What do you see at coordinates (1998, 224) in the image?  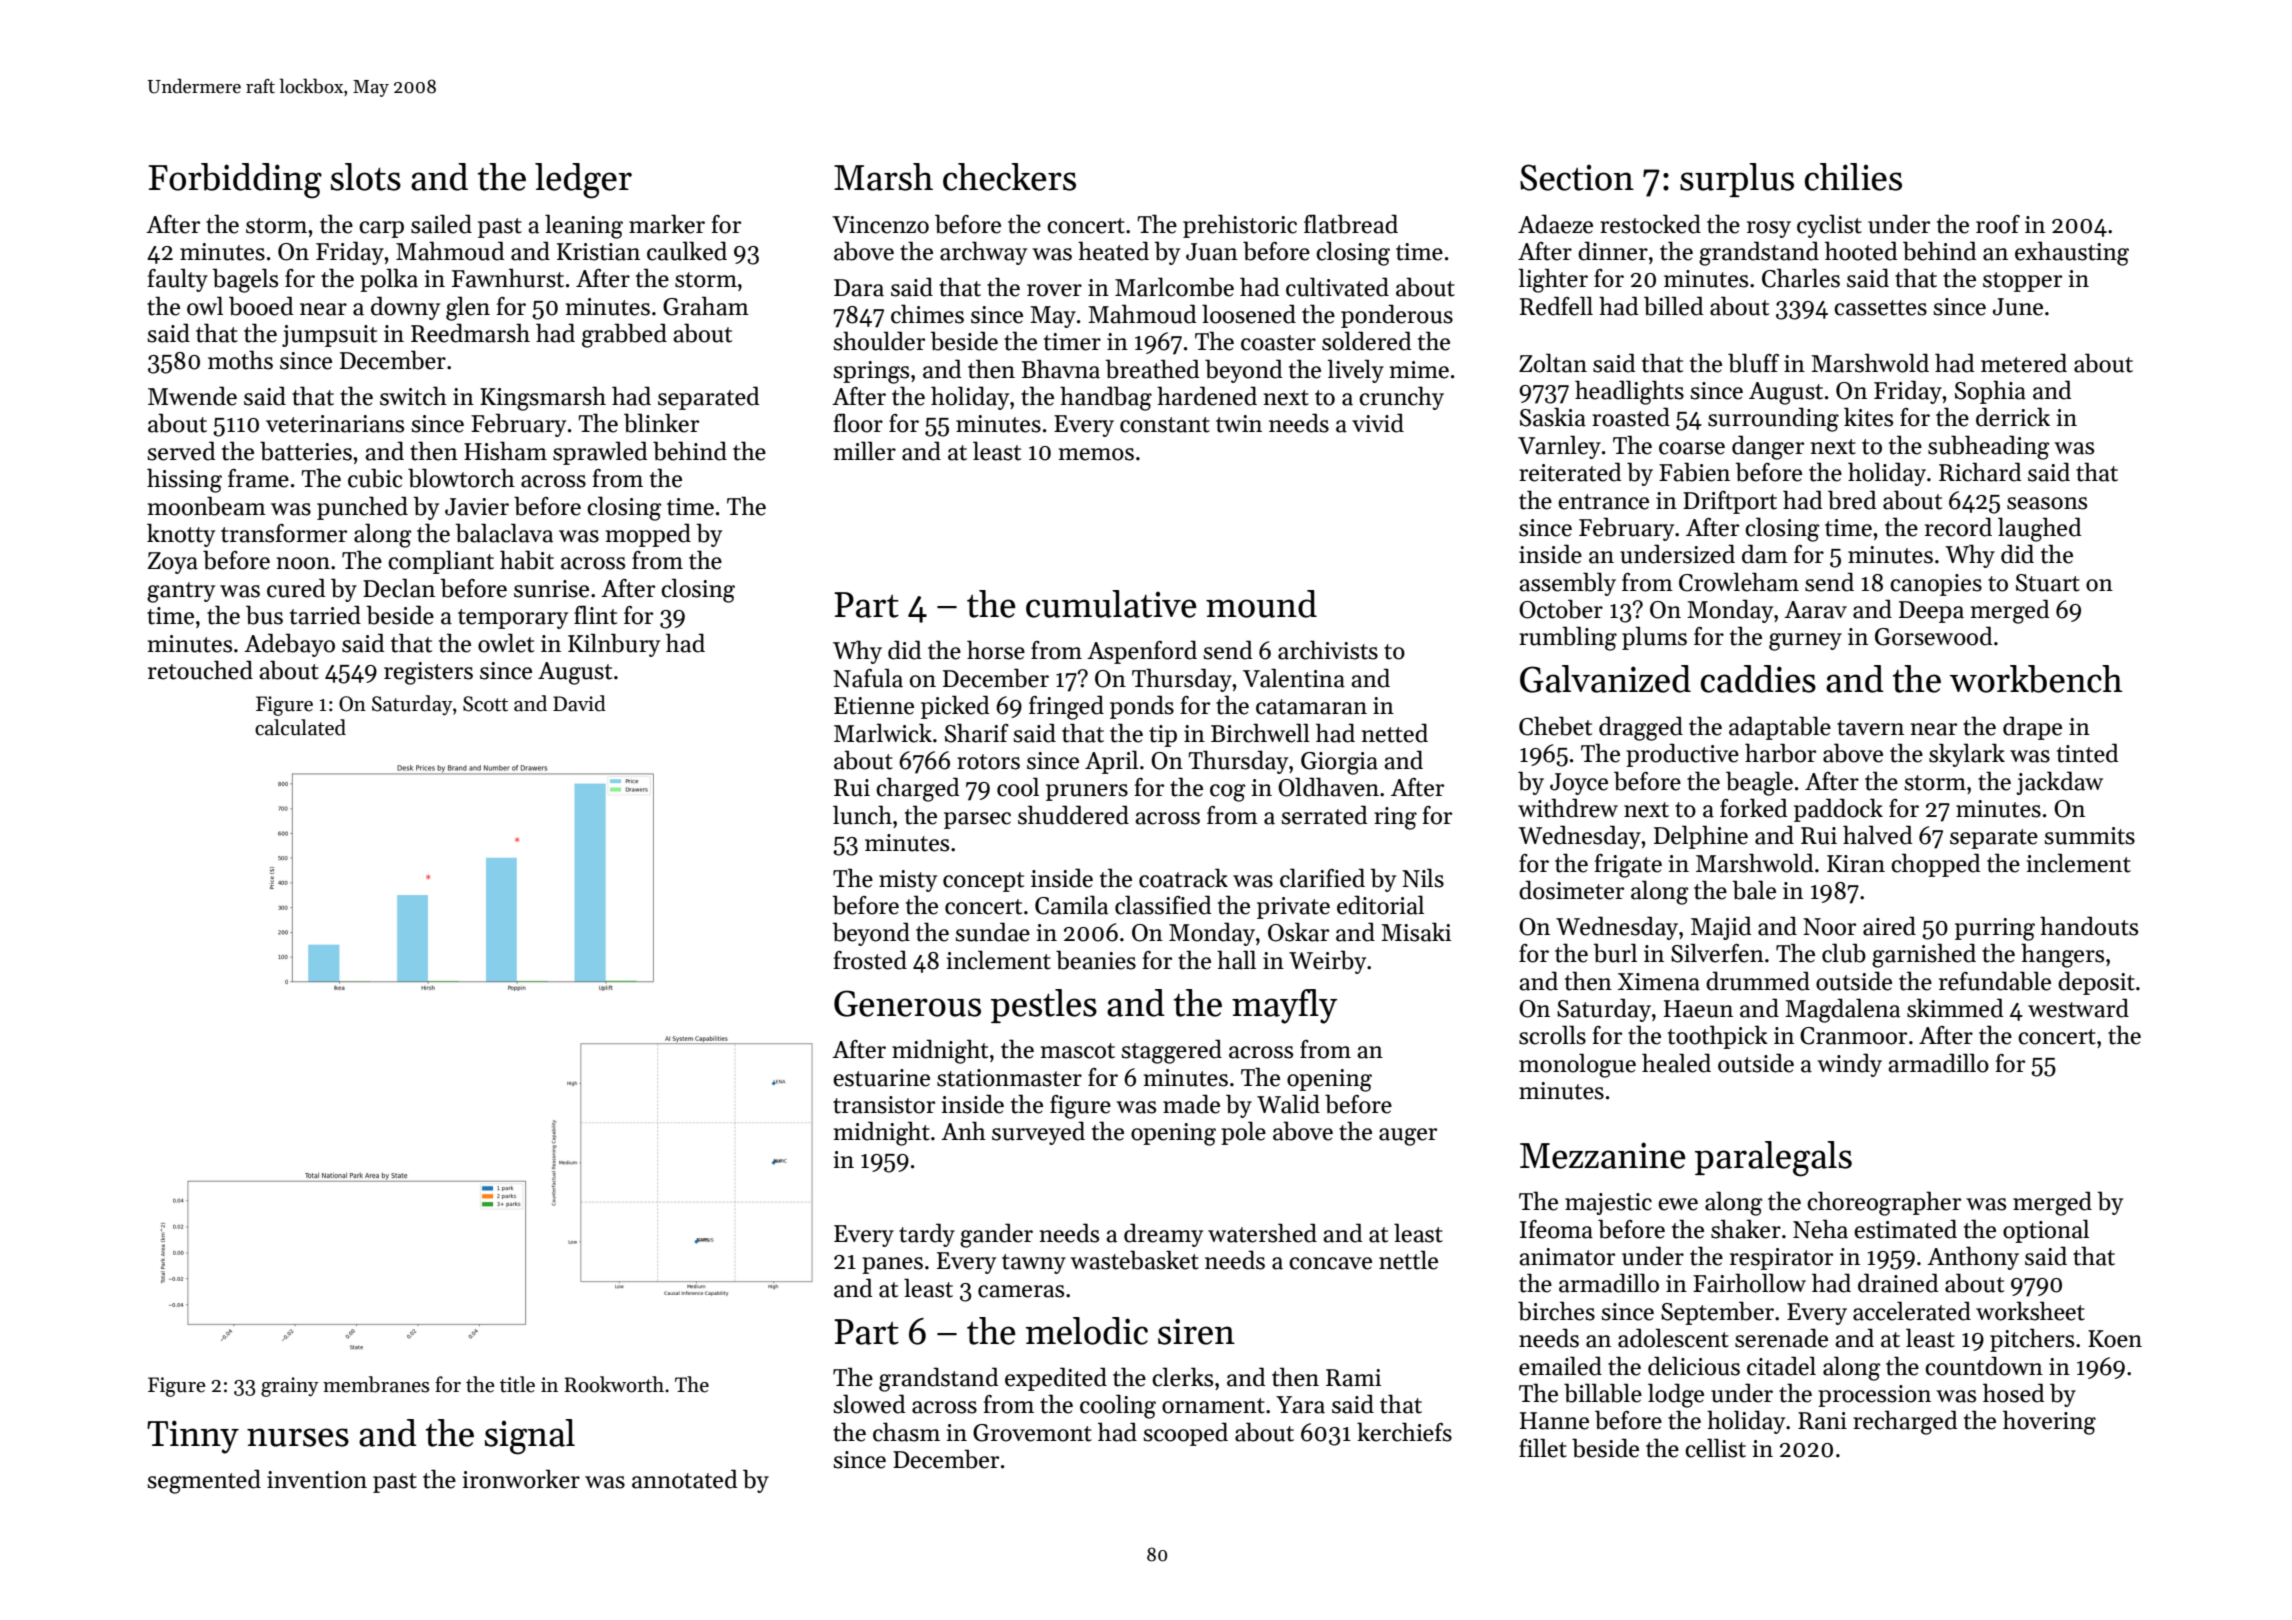 I see `roof` at bounding box center [1998, 224].
